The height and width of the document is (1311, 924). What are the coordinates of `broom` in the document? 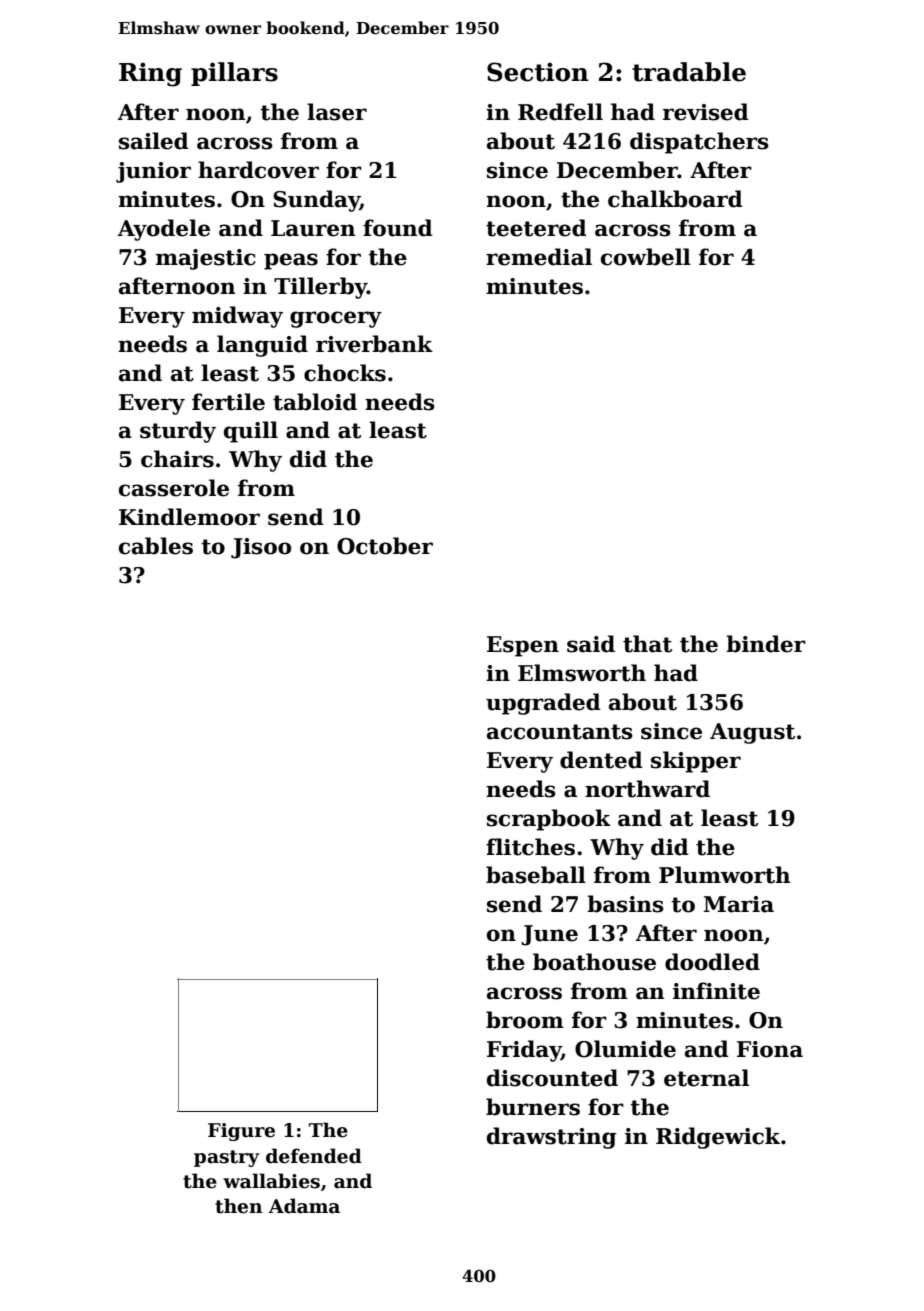 It's located at (525, 1020).
